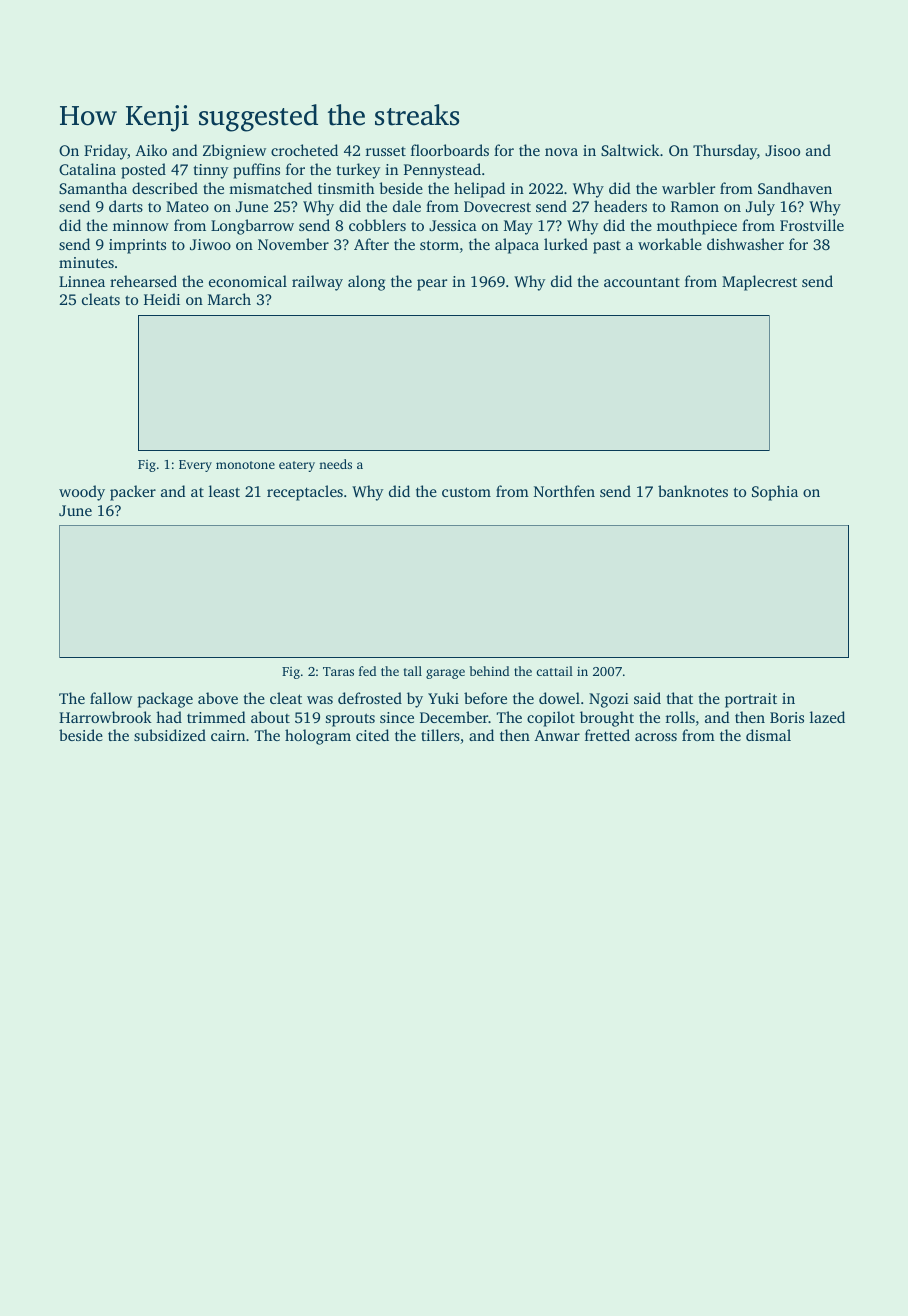 This screenshot has width=908, height=1316. What do you see at coordinates (106, 152) in the screenshot?
I see `Friday` at bounding box center [106, 152].
